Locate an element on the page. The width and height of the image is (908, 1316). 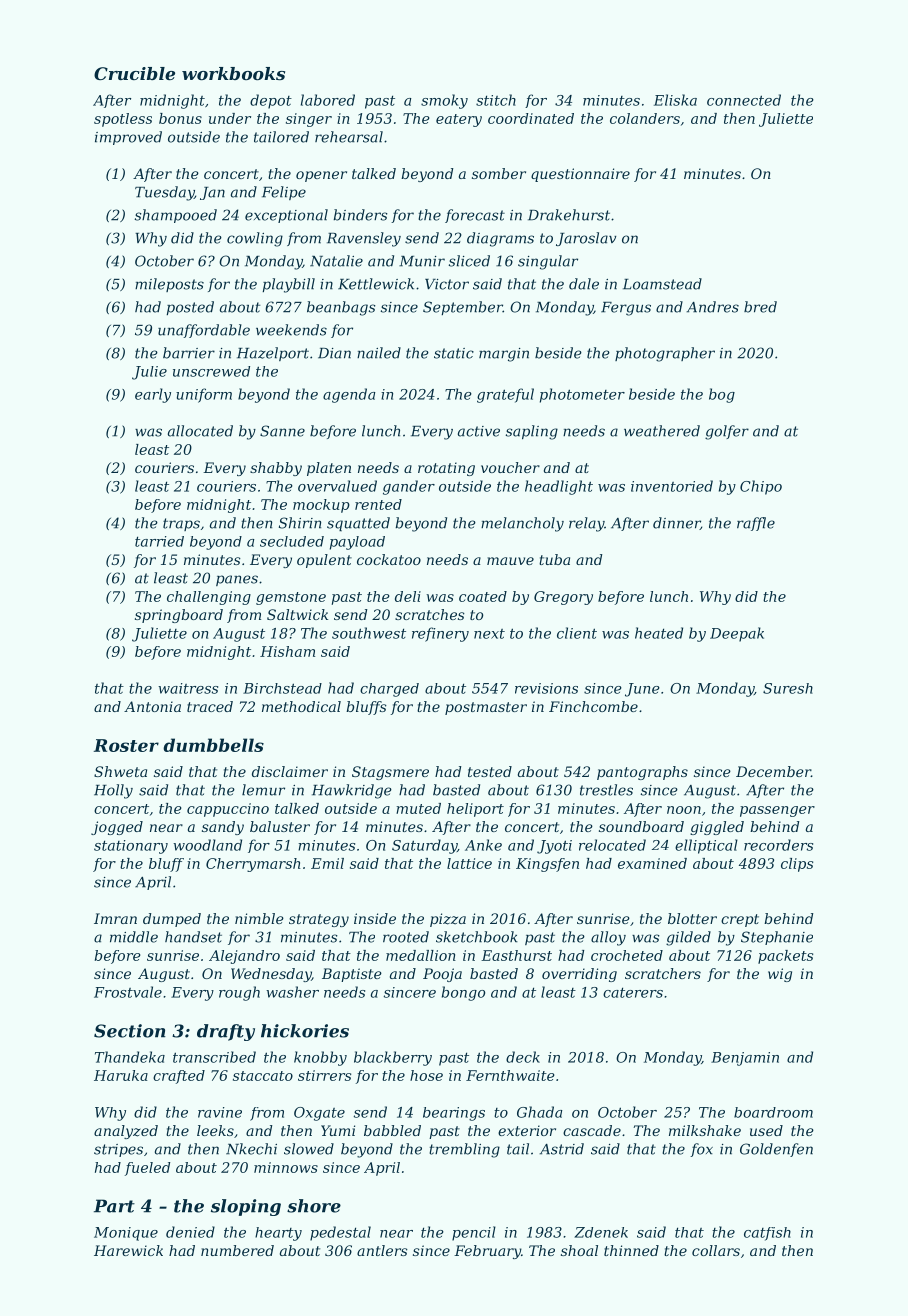
Suresh is located at coordinates (788, 688).
